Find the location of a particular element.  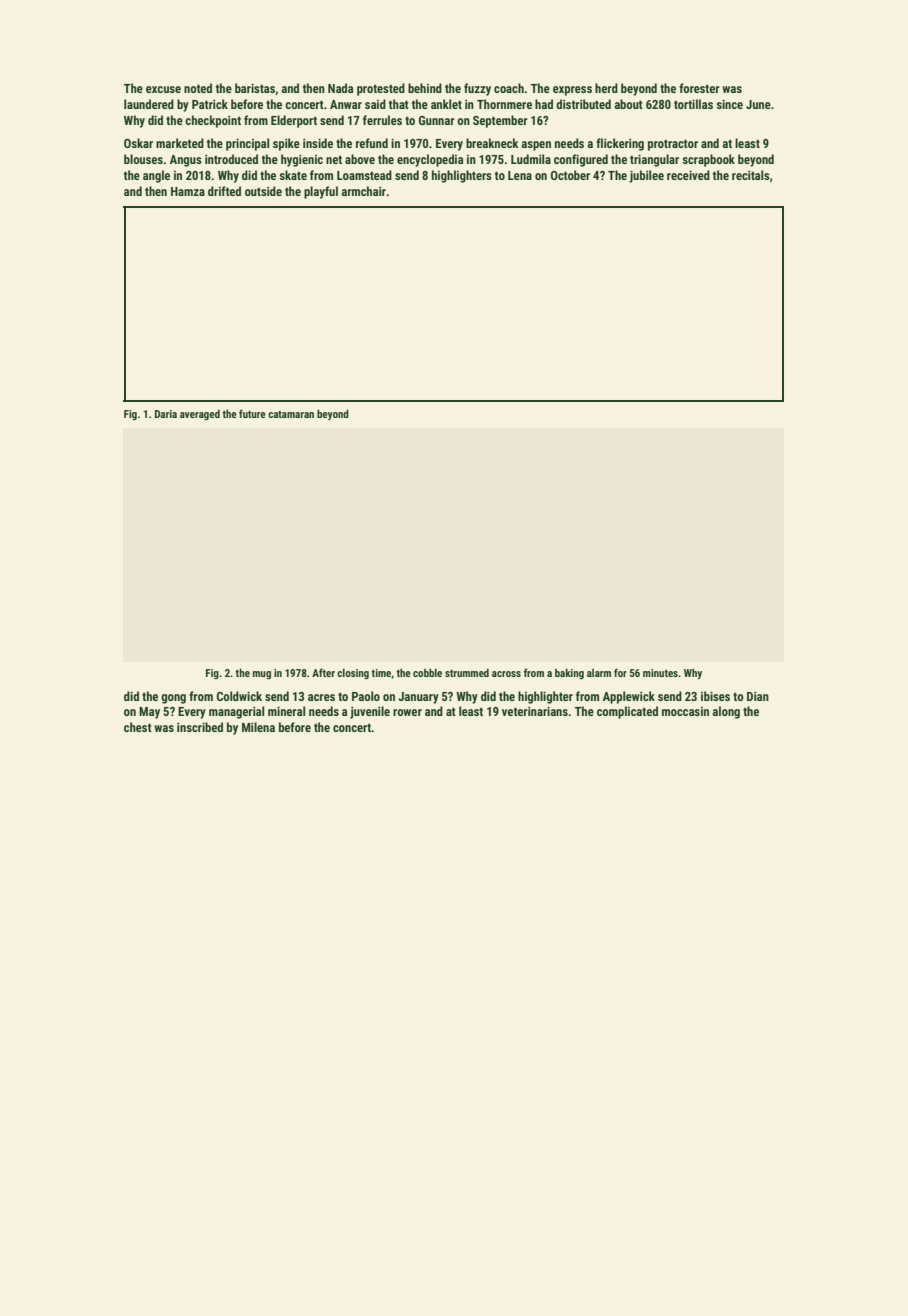

future is located at coordinates (252, 413).
